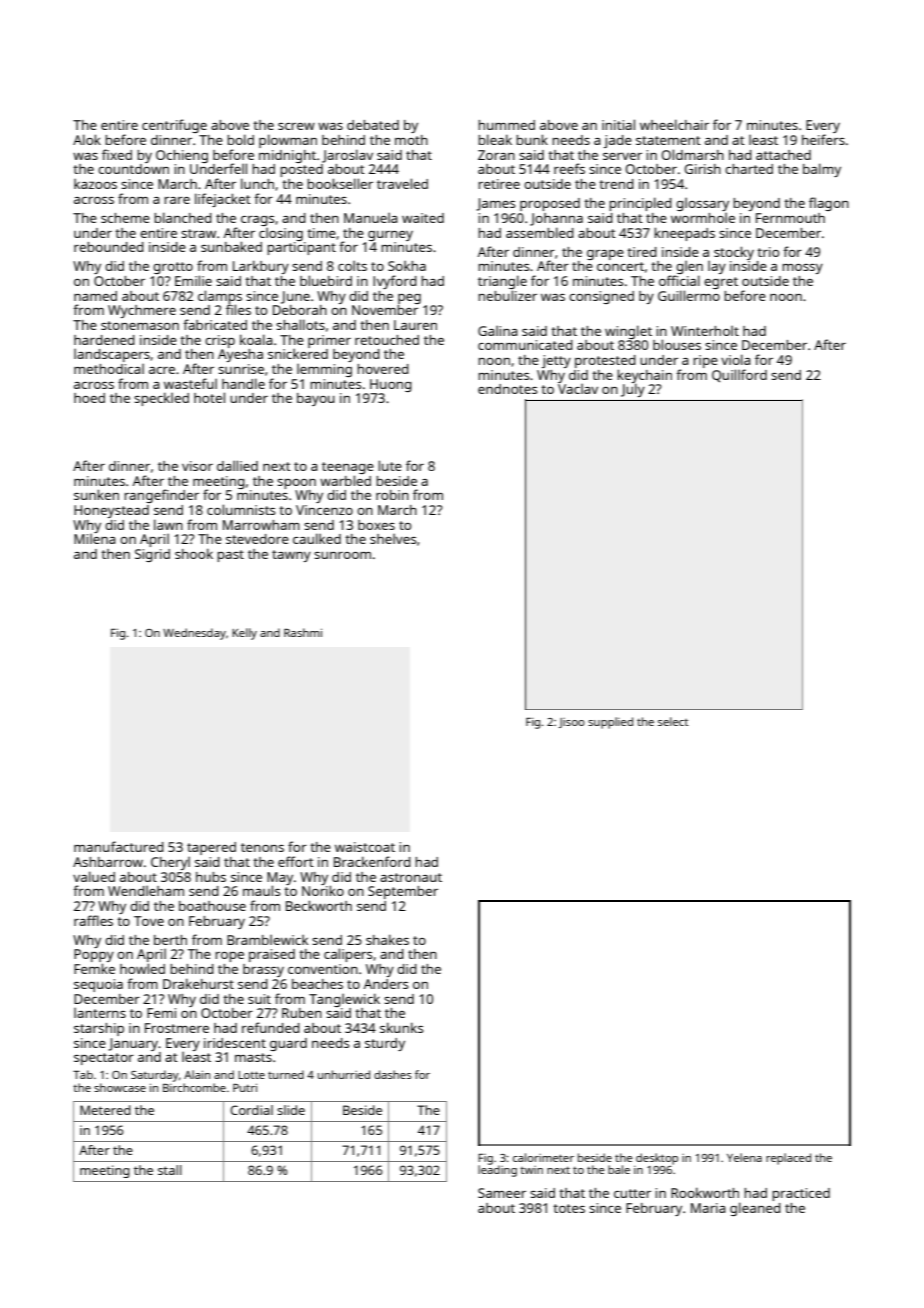 Image resolution: width=924 pixels, height=1308 pixels. What do you see at coordinates (99, 1029) in the image?
I see `starship` at bounding box center [99, 1029].
